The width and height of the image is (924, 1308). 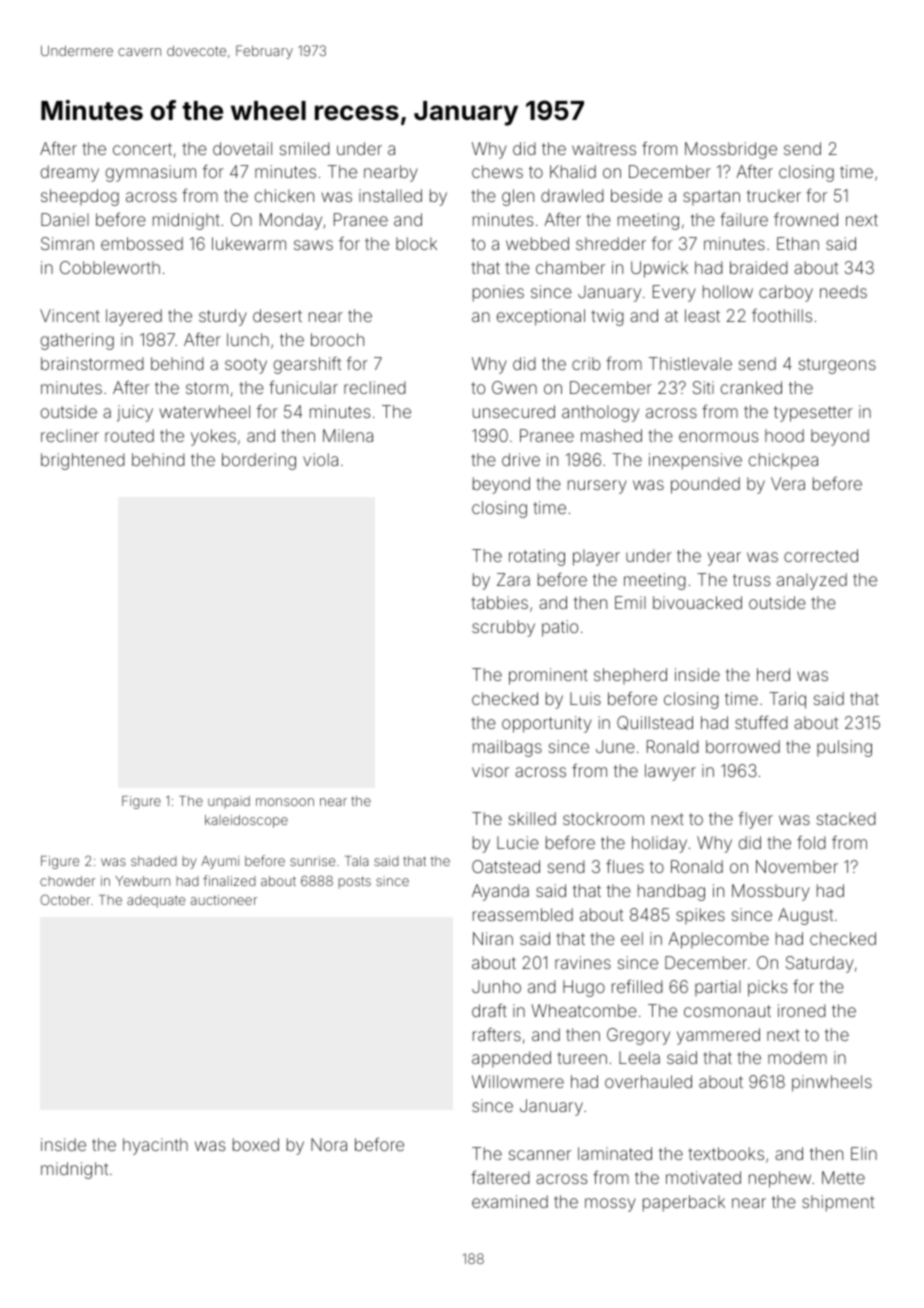 I want to click on Mossbridge, so click(x=731, y=150).
